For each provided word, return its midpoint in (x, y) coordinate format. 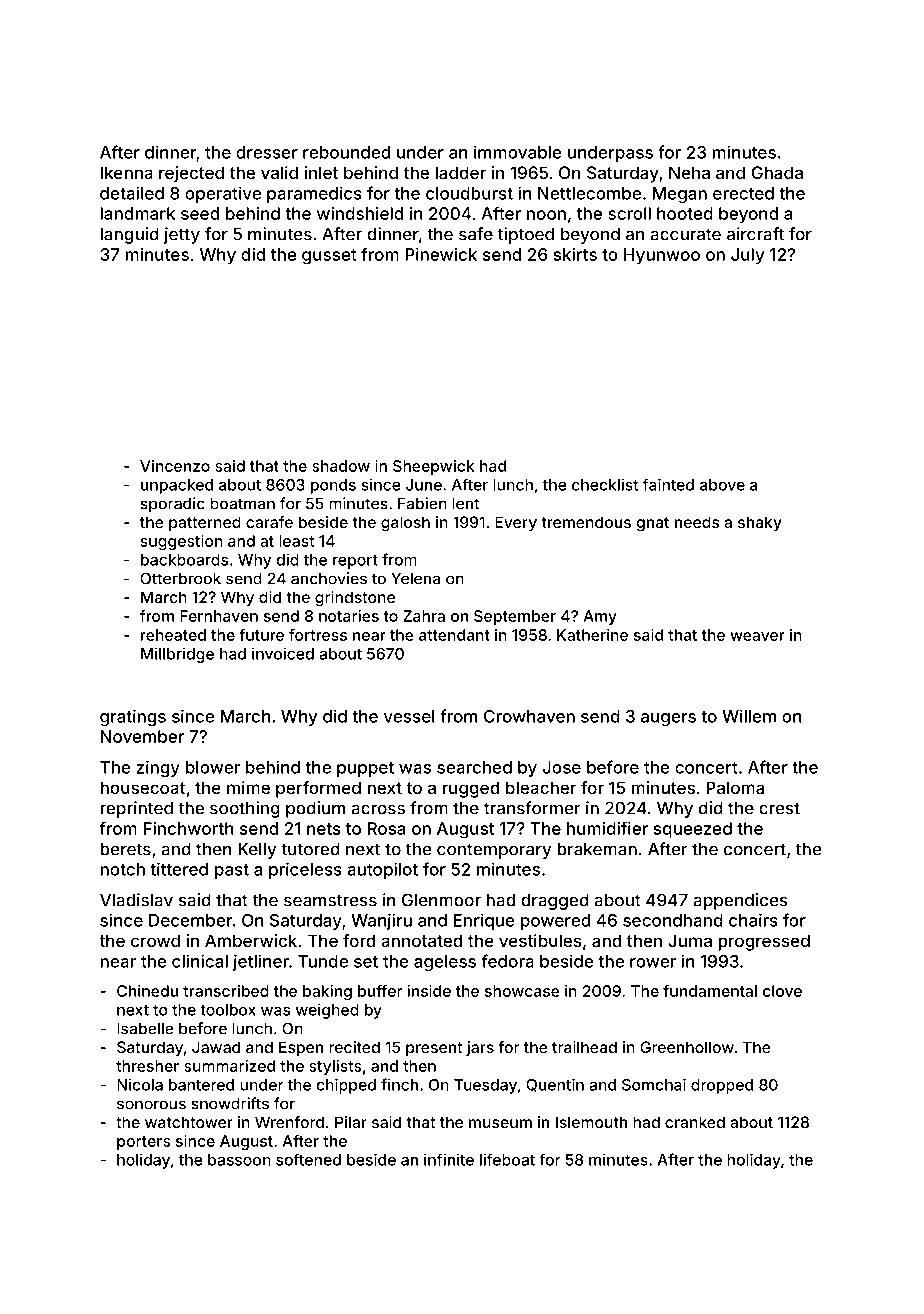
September (515, 617)
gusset (329, 257)
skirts (575, 254)
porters (143, 1143)
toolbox (228, 1010)
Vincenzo (175, 466)
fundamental (710, 990)
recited (354, 1047)
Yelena (415, 579)
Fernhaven (219, 616)
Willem (749, 716)
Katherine (592, 635)
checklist (605, 484)
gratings (133, 717)
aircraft (755, 234)
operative (223, 194)
